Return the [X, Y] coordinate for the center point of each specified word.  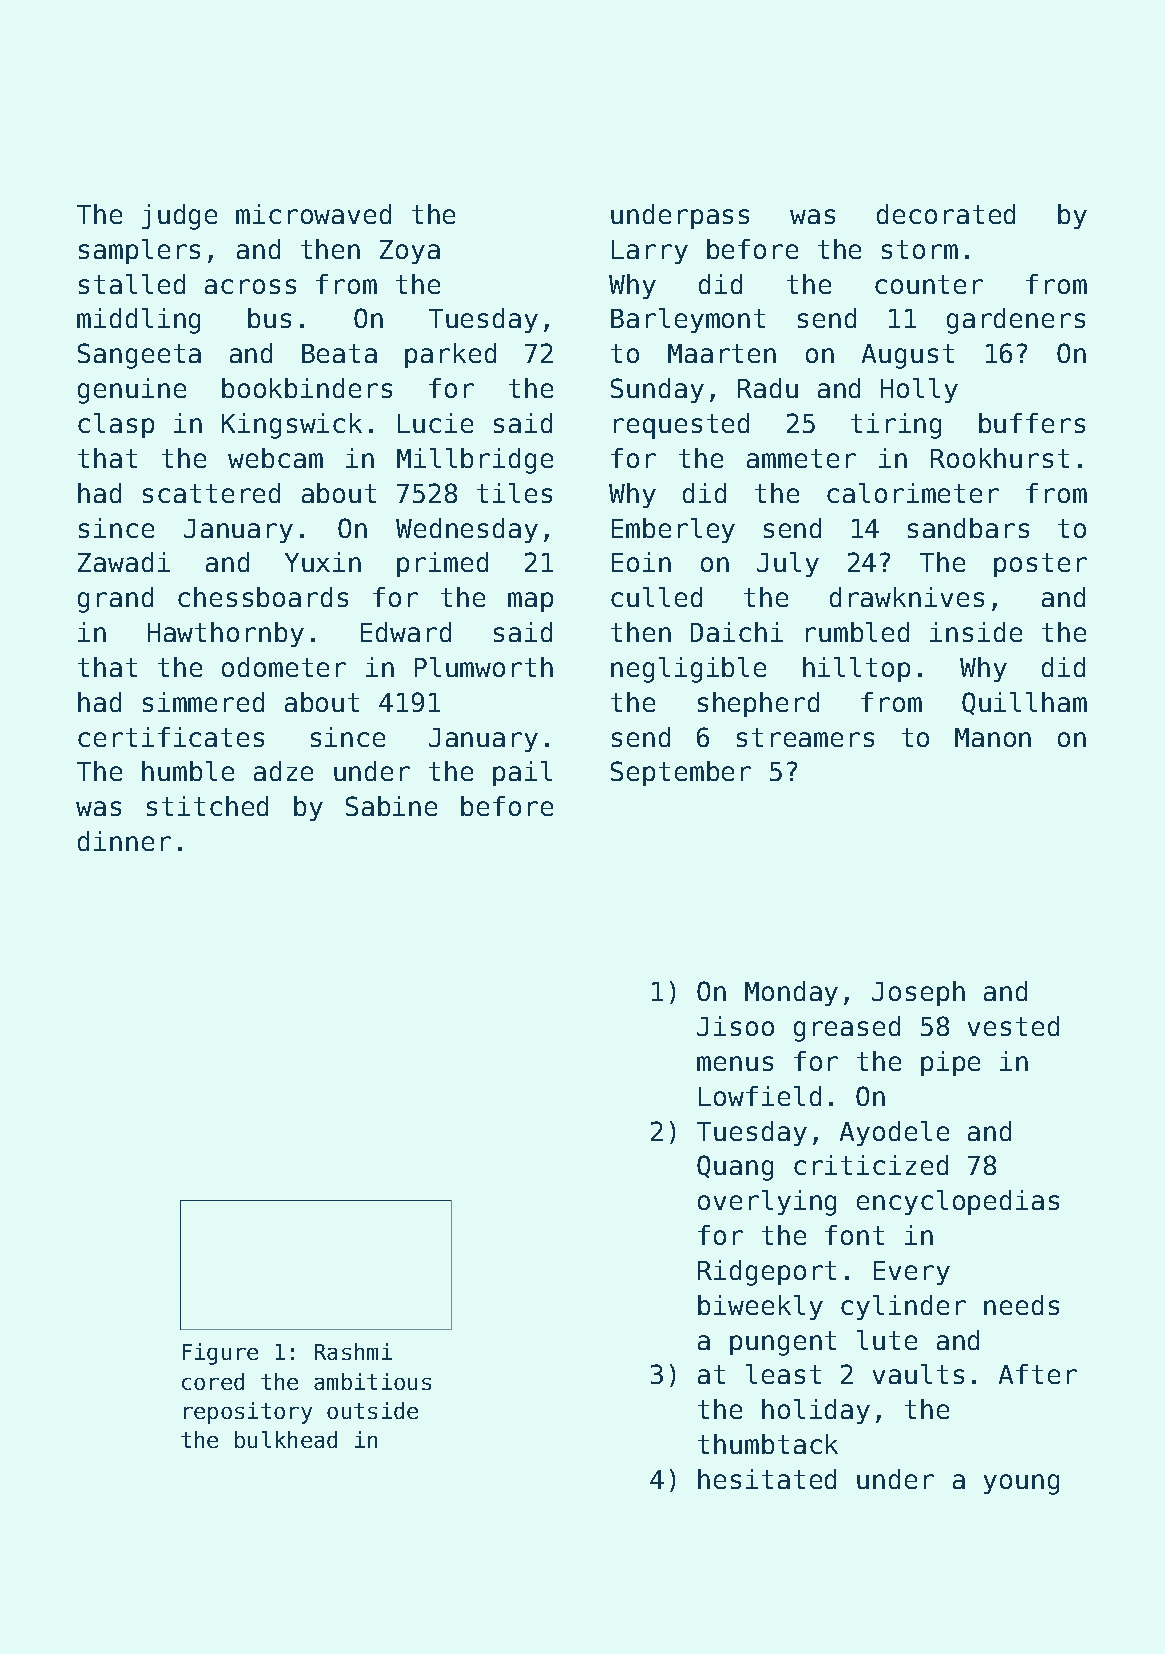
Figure [220, 1354]
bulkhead [286, 1439]
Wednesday [467, 530]
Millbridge [475, 461]
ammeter [801, 458]
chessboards [263, 597]
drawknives [907, 597]
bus [269, 318]
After [1038, 1374]
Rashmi [353, 1351]
